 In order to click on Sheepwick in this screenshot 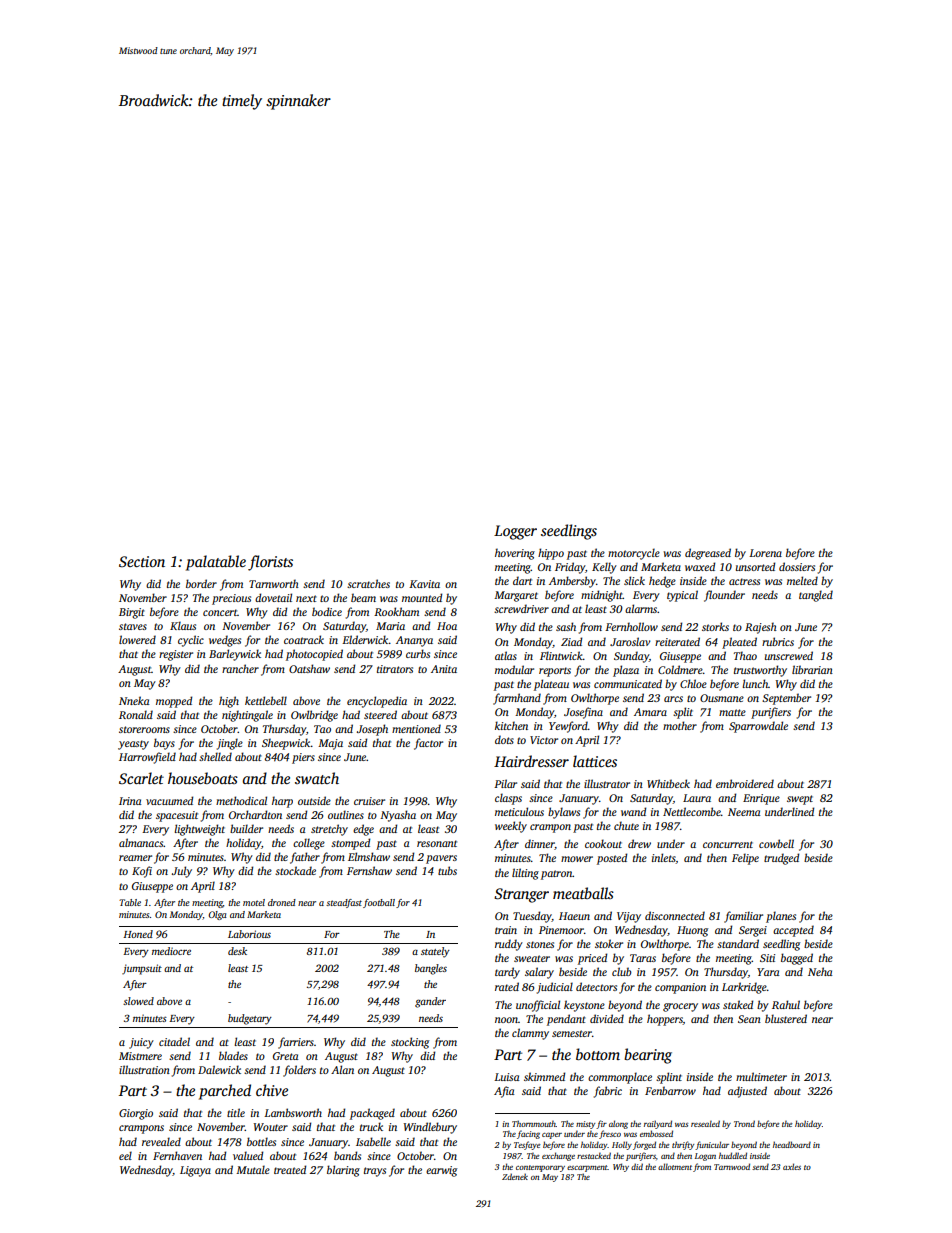, I will do `click(286, 744)`.
